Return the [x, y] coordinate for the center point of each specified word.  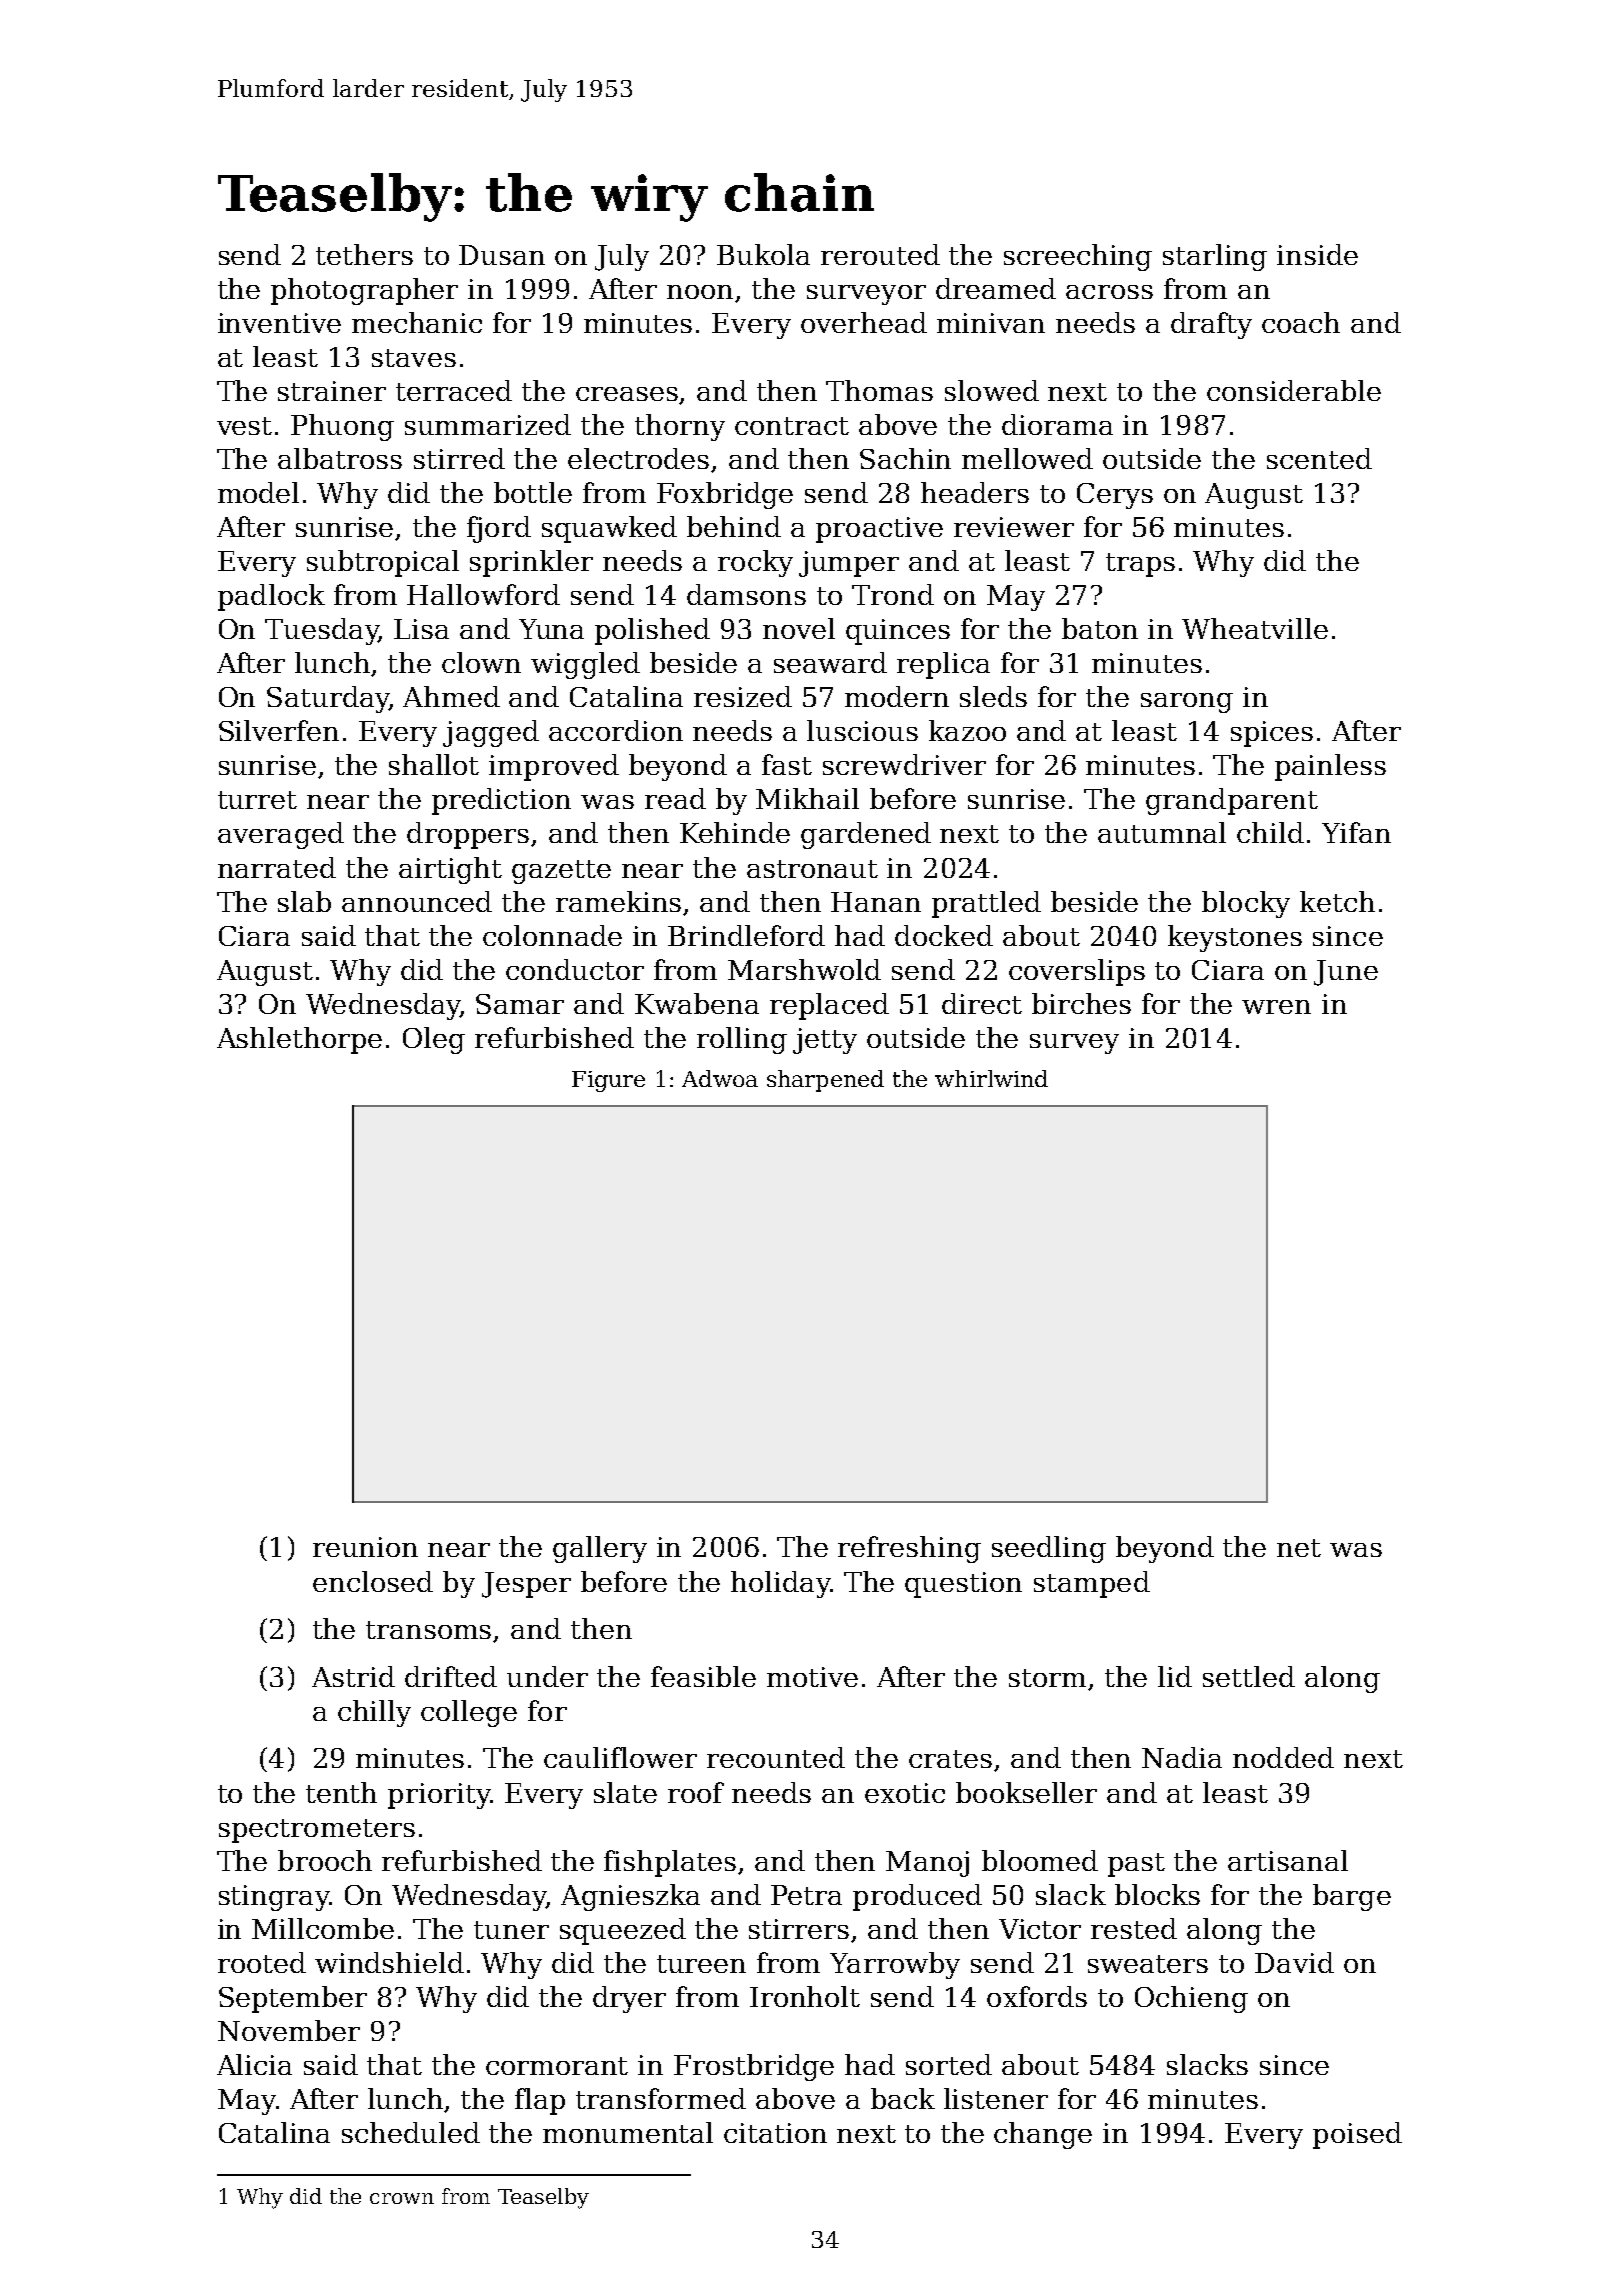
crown [402, 2198]
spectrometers [317, 1831]
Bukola [763, 254]
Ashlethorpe [299, 1040]
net [1299, 1548]
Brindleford [746, 935]
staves [414, 358]
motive [812, 1677]
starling [1215, 257]
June [1346, 973]
